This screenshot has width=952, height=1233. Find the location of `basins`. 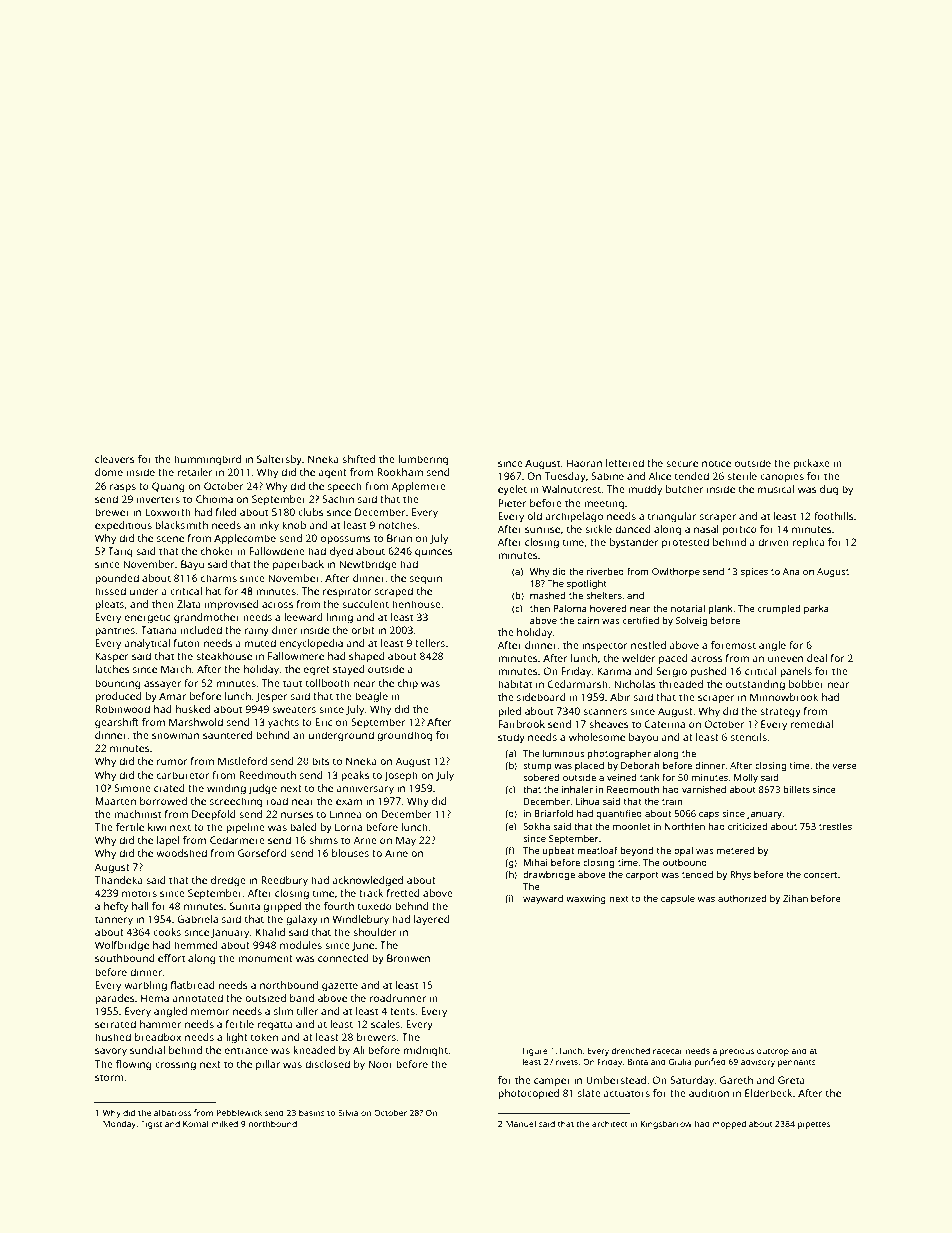

basins is located at coordinates (312, 1112).
